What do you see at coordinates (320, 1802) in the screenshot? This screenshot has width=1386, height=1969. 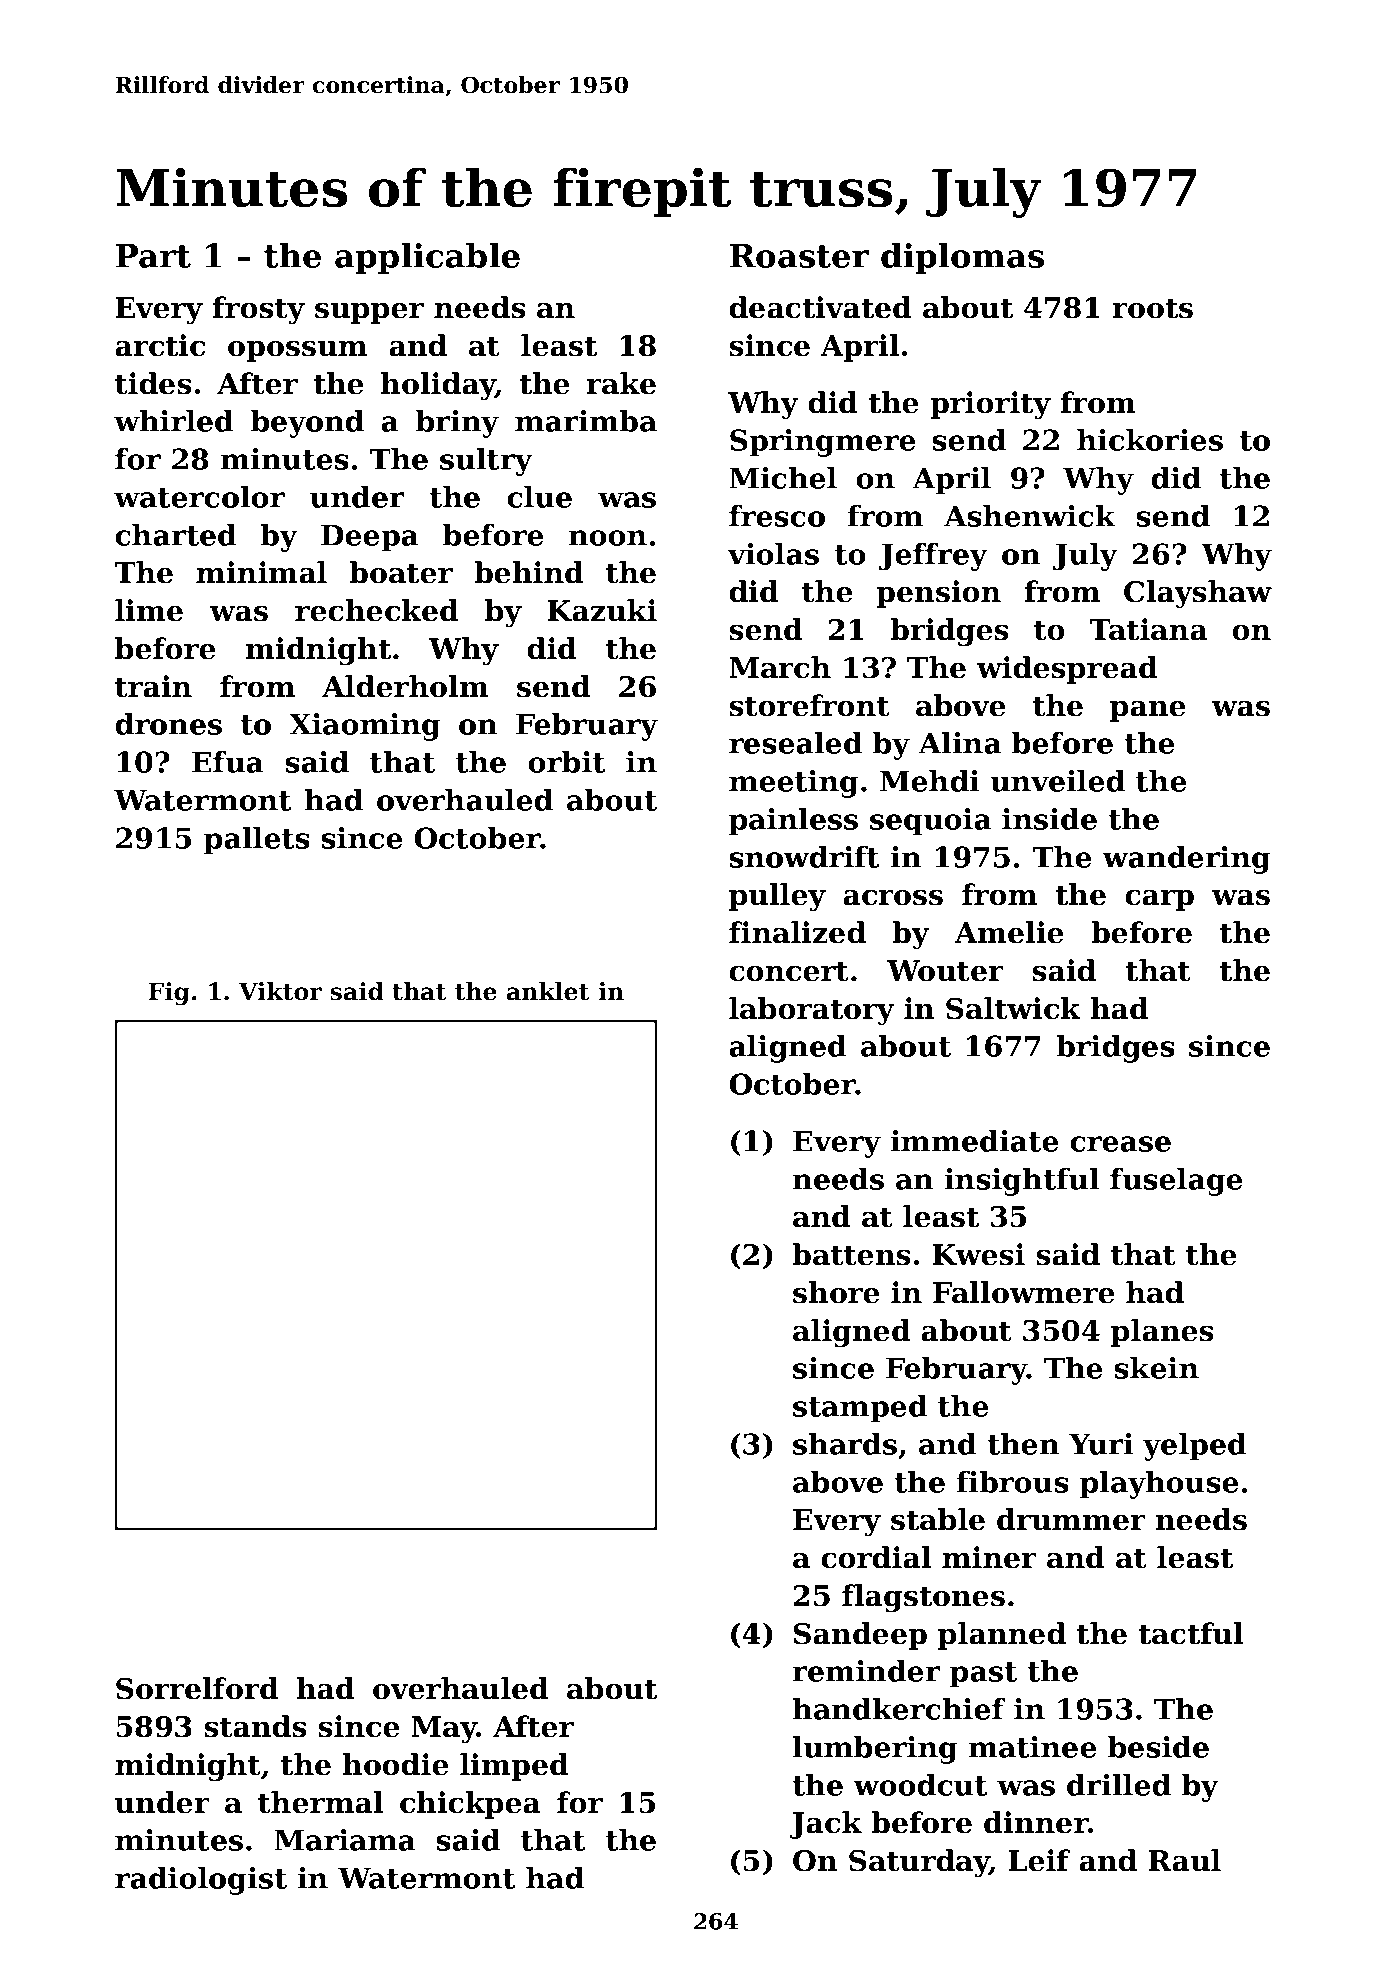 I see `thermal` at bounding box center [320, 1802].
